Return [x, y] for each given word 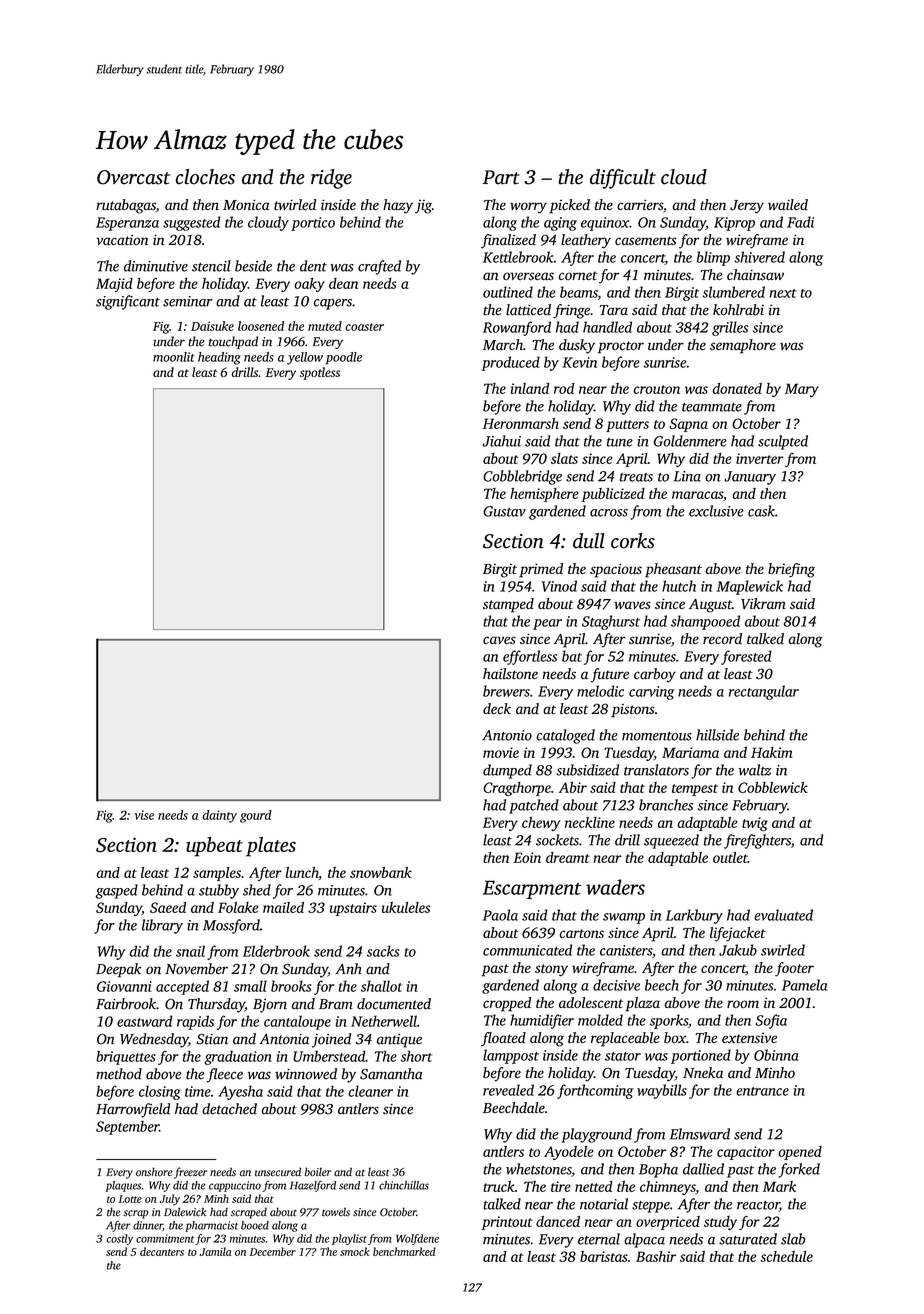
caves [499, 640]
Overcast [133, 177]
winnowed [306, 1074]
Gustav [504, 511]
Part [501, 177]
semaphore [743, 346]
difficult [623, 179]
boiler [318, 1172]
